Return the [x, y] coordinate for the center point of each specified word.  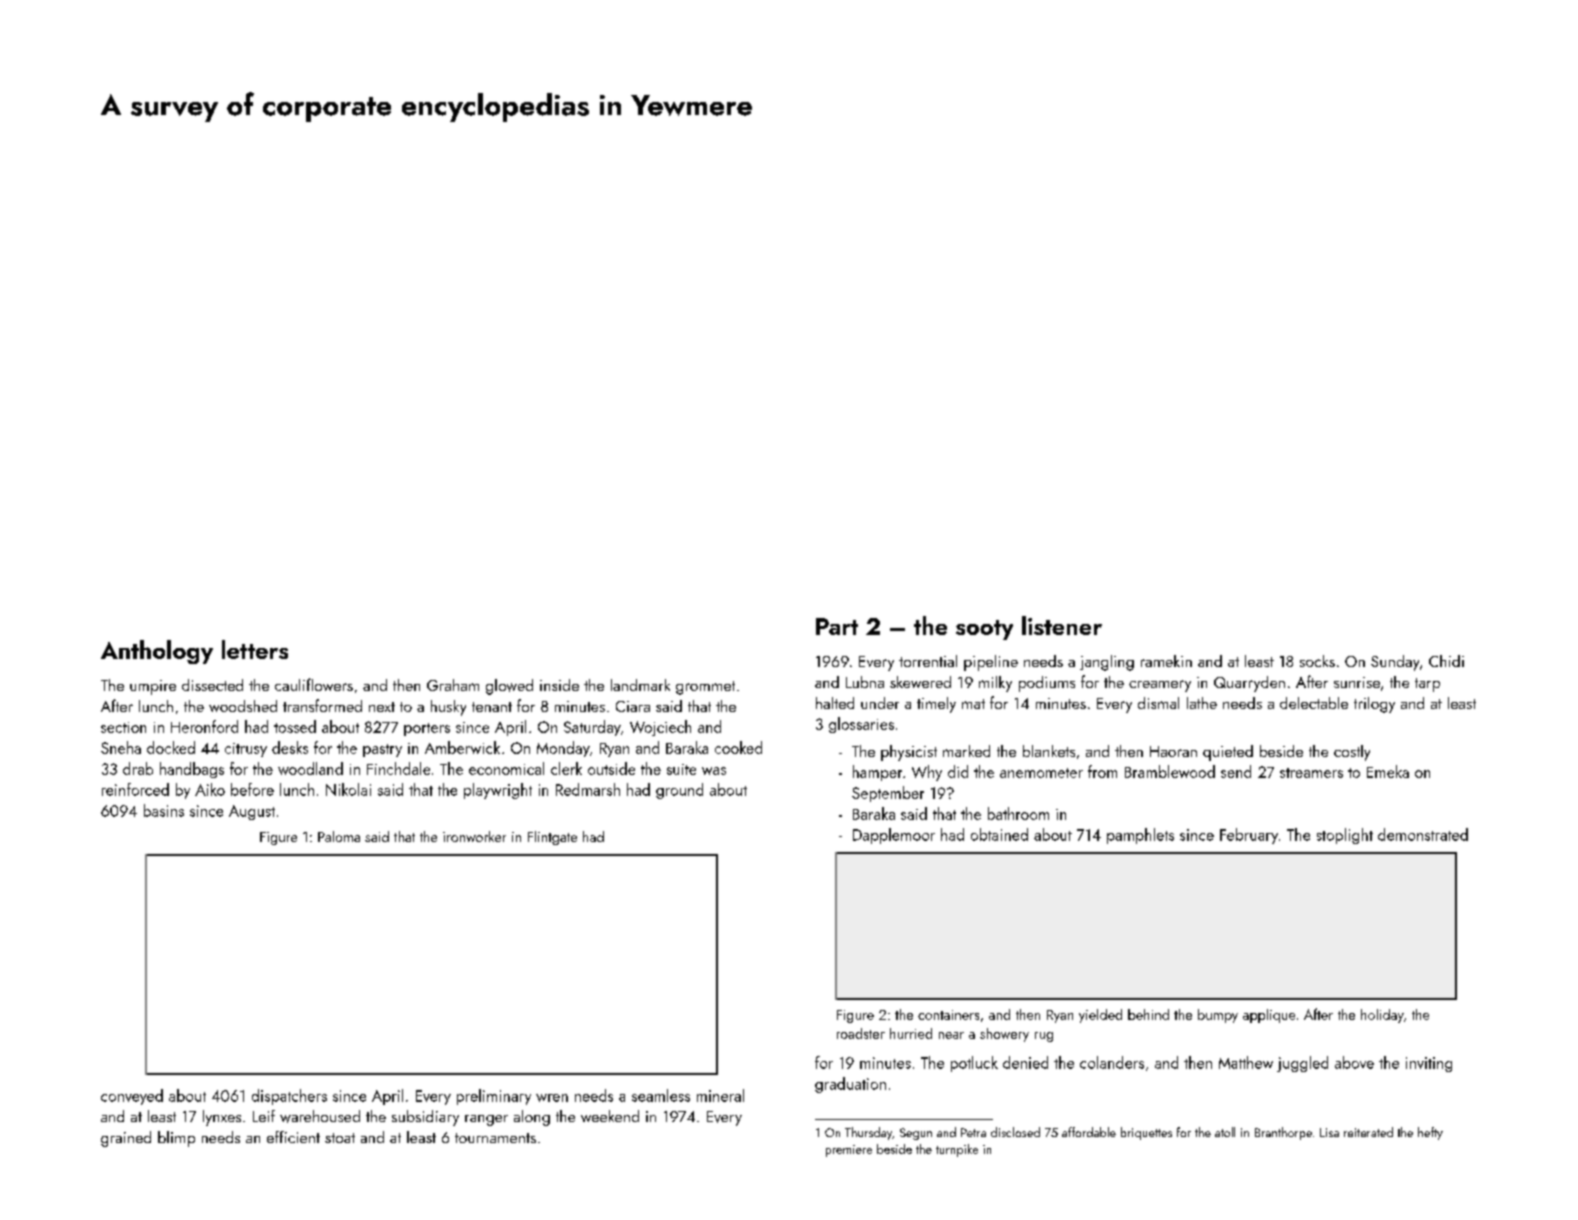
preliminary [494, 1097]
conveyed [132, 1097]
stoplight [1345, 836]
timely [936, 705]
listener [1062, 625]
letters [255, 649]
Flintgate [552, 838]
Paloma [339, 836]
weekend [610, 1116]
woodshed [243, 706]
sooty [984, 630]
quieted [1228, 753]
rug [1044, 1037]
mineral [720, 1095]
